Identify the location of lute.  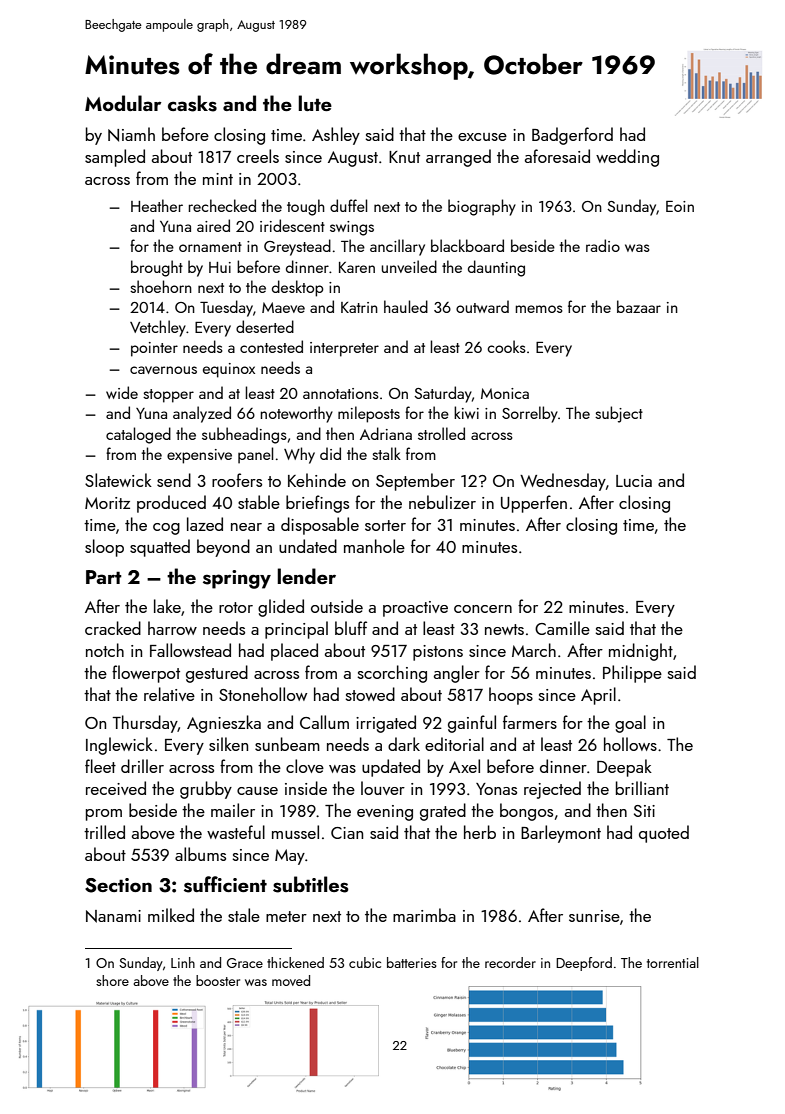
(315, 103).
